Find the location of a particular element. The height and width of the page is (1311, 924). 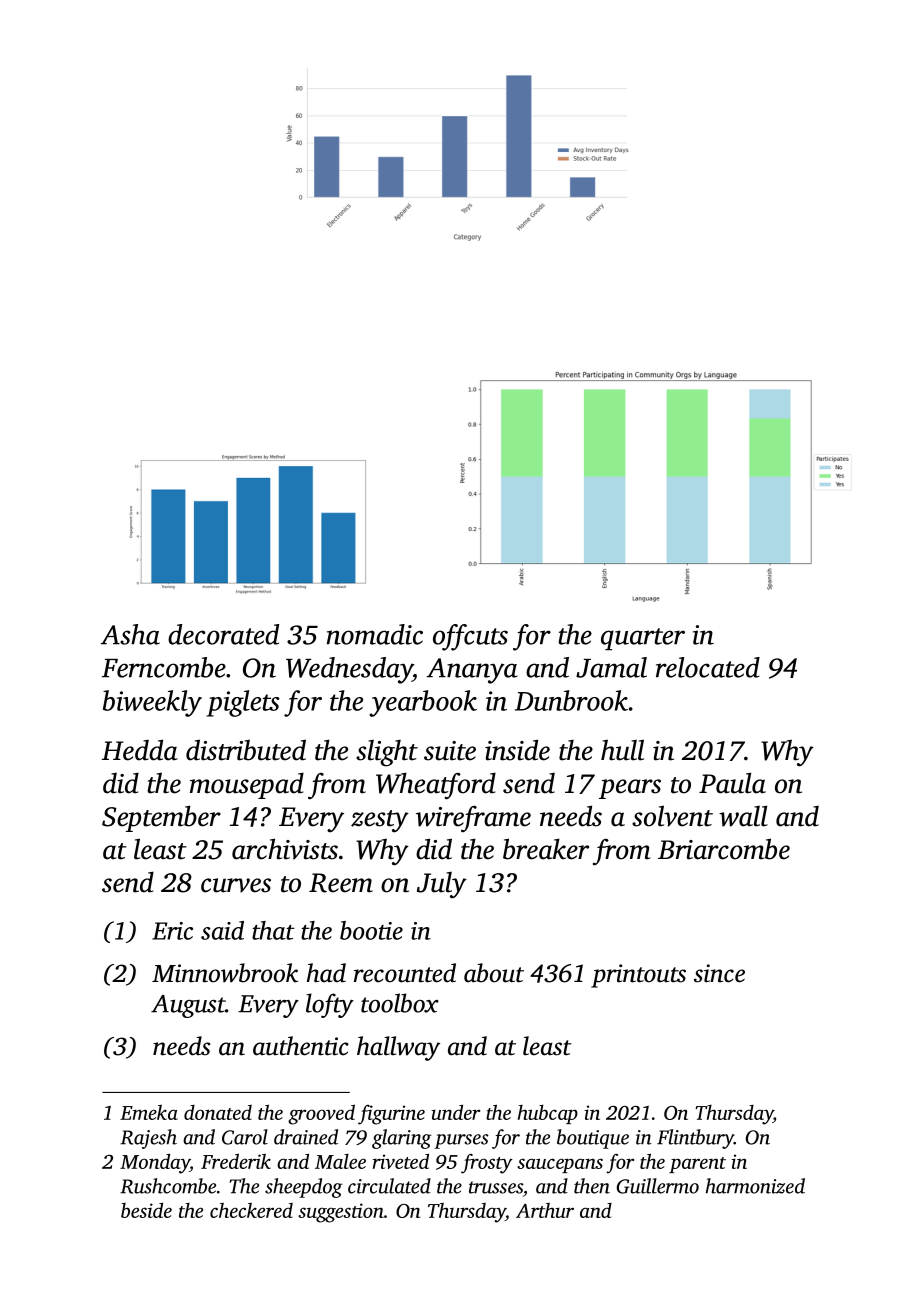

beside is located at coordinates (146, 1210).
